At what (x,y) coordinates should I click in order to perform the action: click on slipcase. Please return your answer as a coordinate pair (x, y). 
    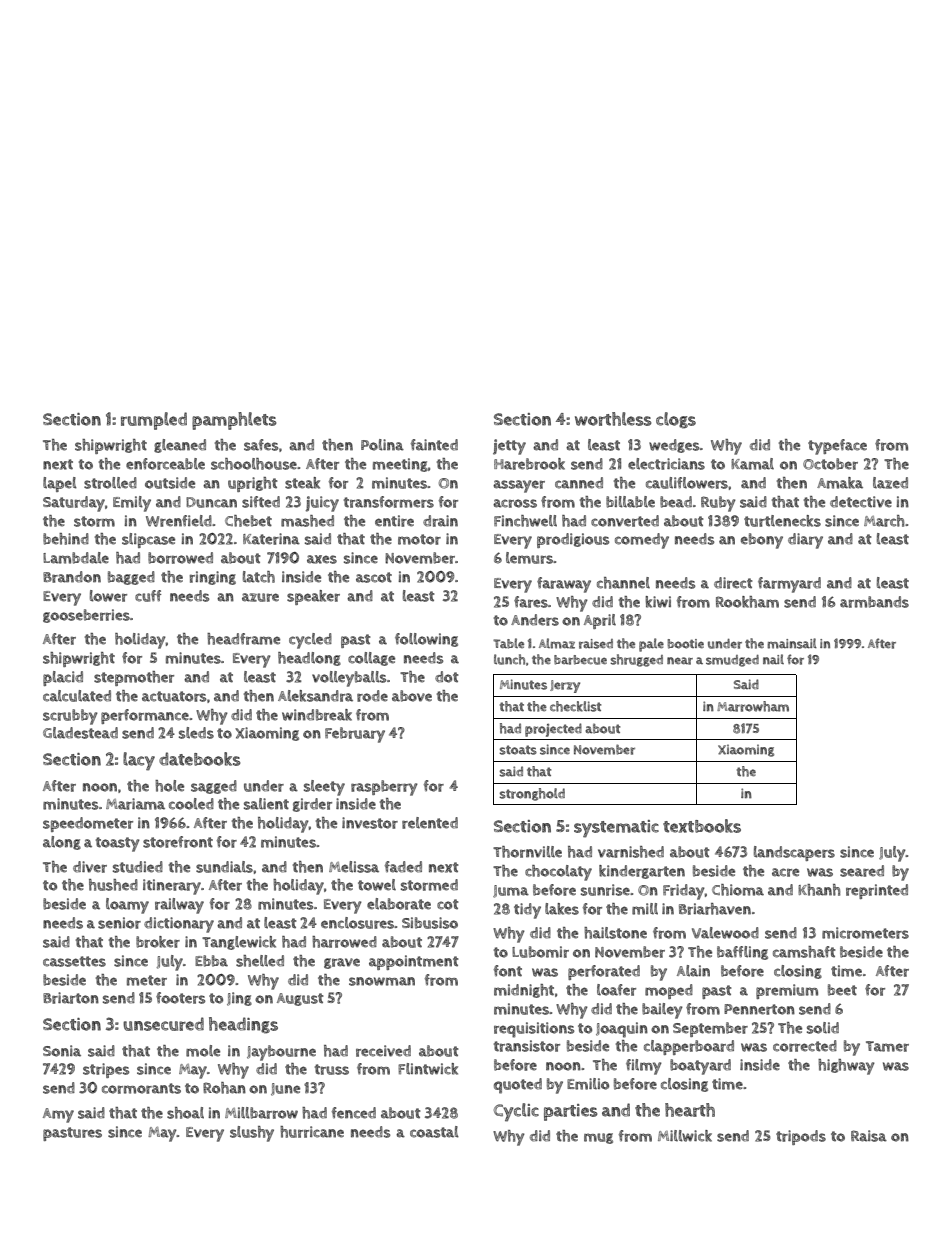
    Looking at the image, I should click on (148, 540).
